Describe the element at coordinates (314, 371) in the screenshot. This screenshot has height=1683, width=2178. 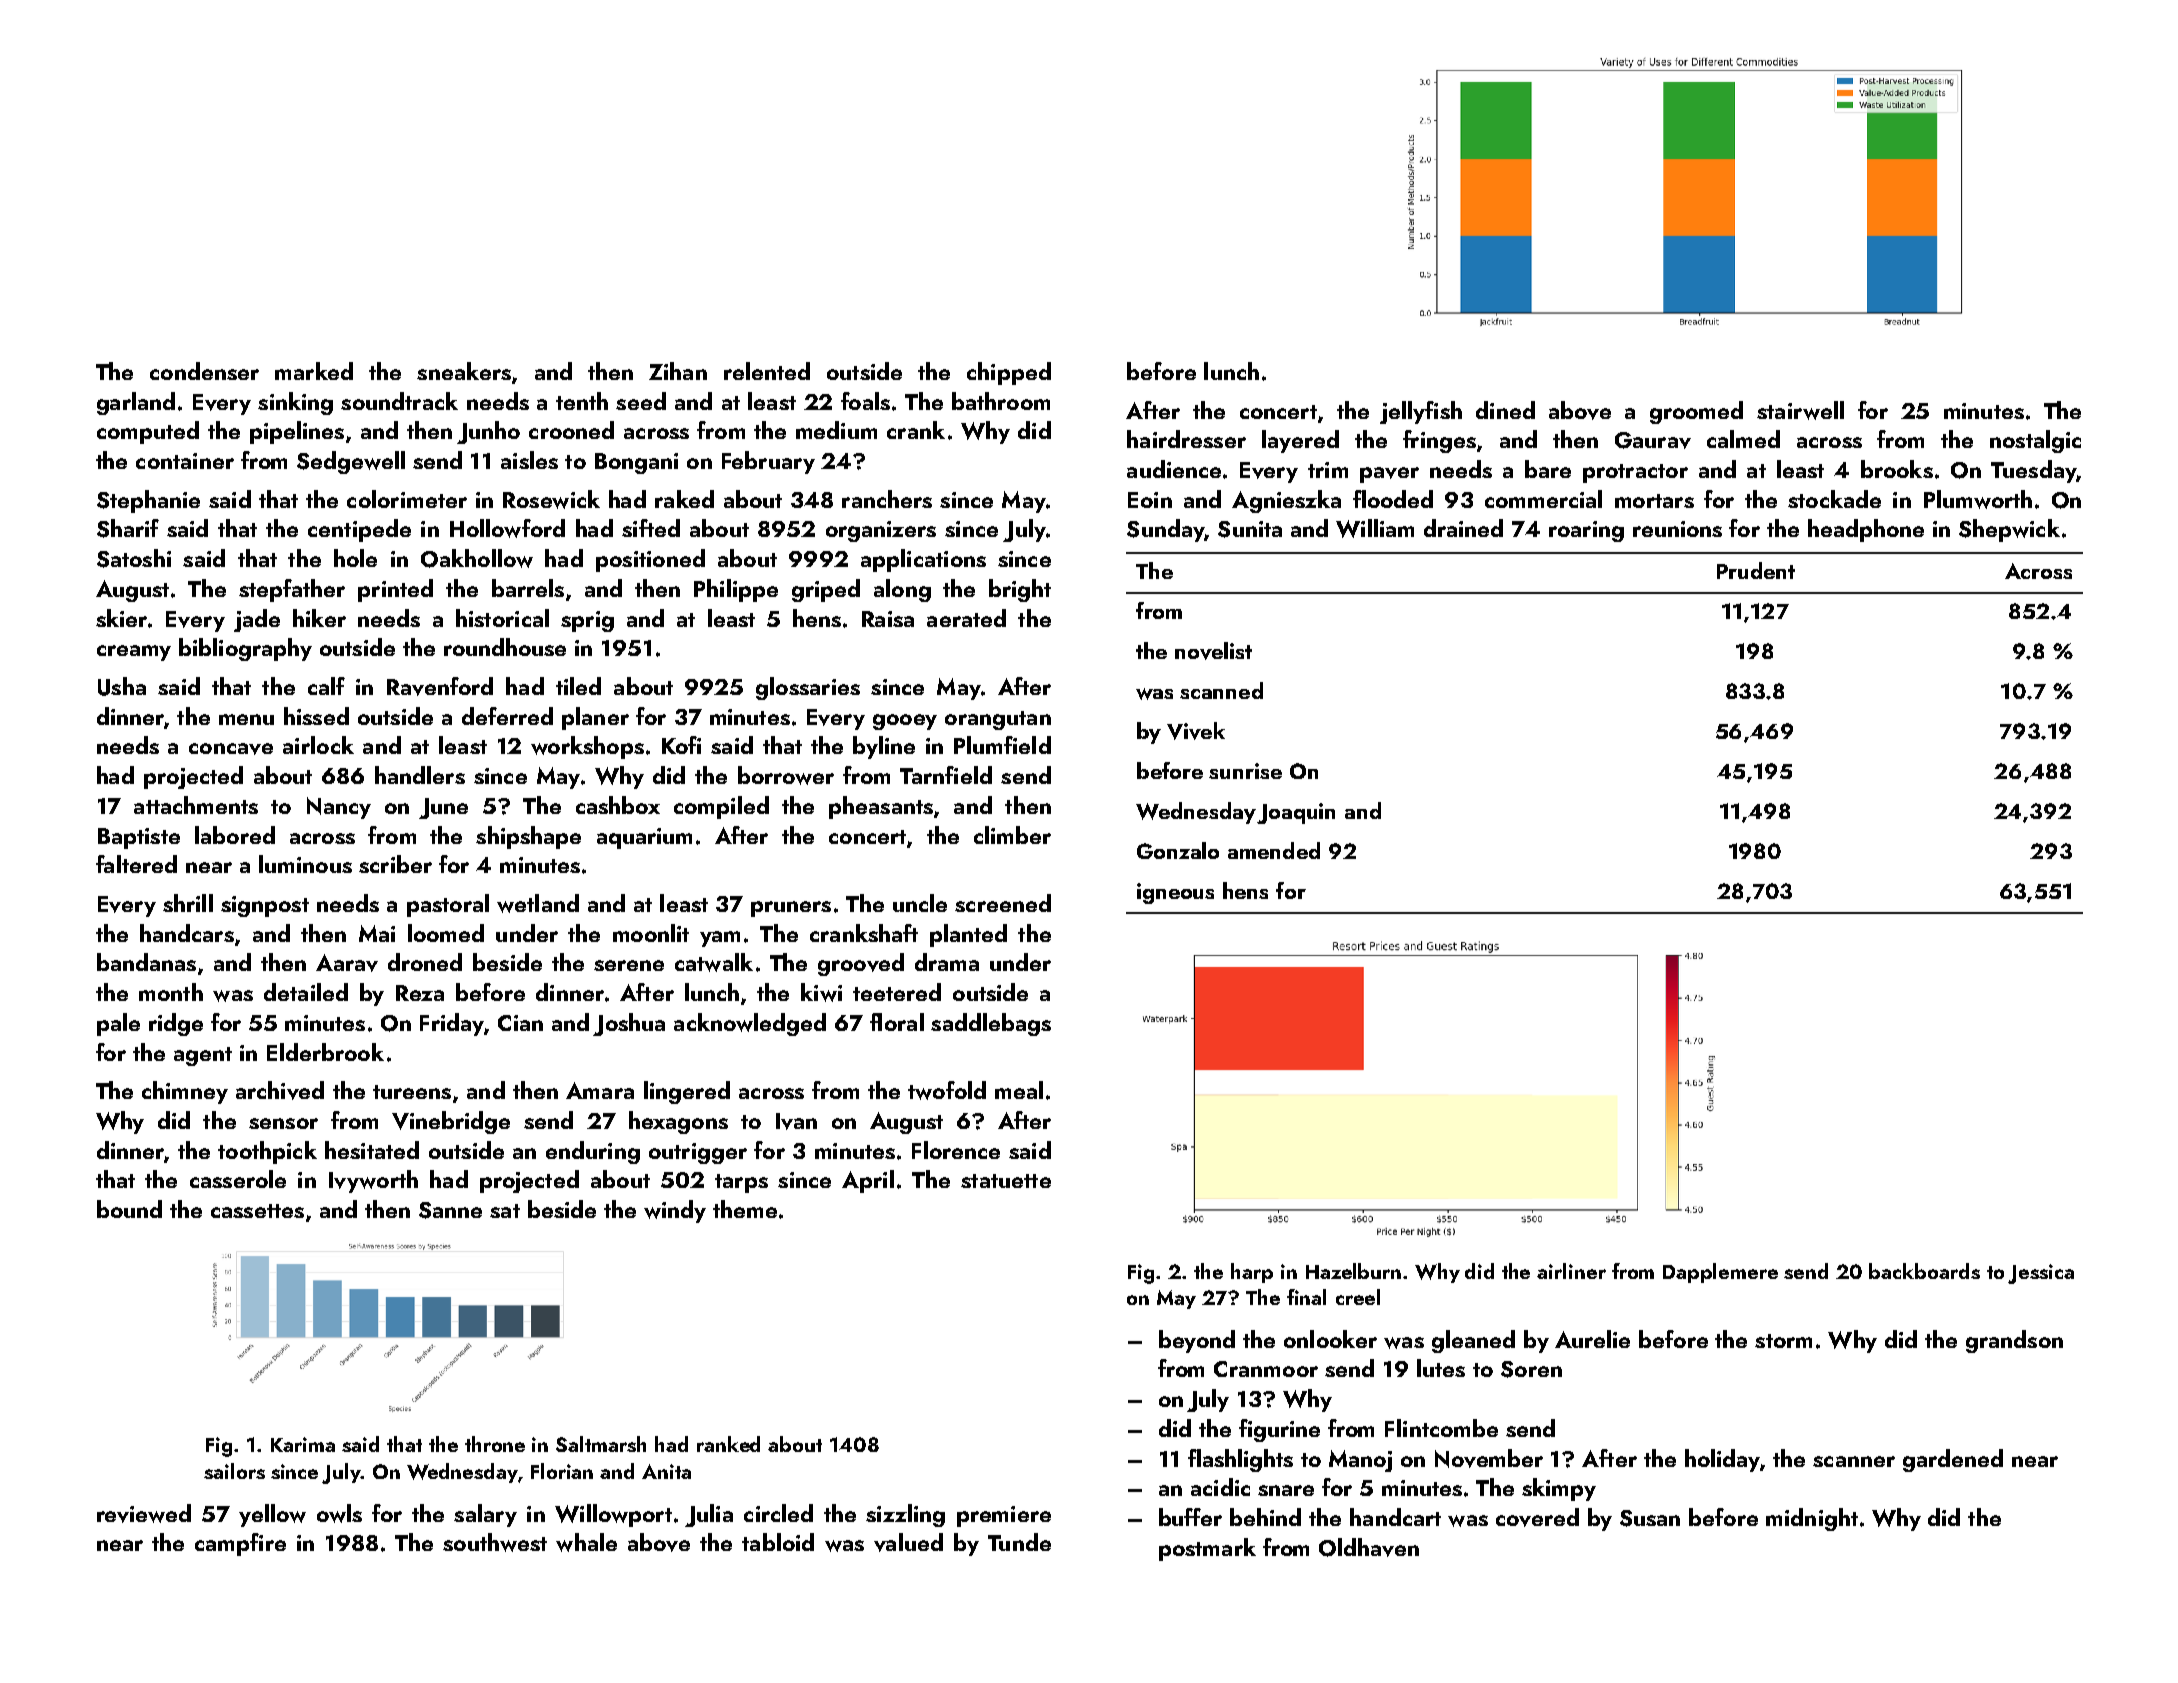
I see `marked` at that location.
